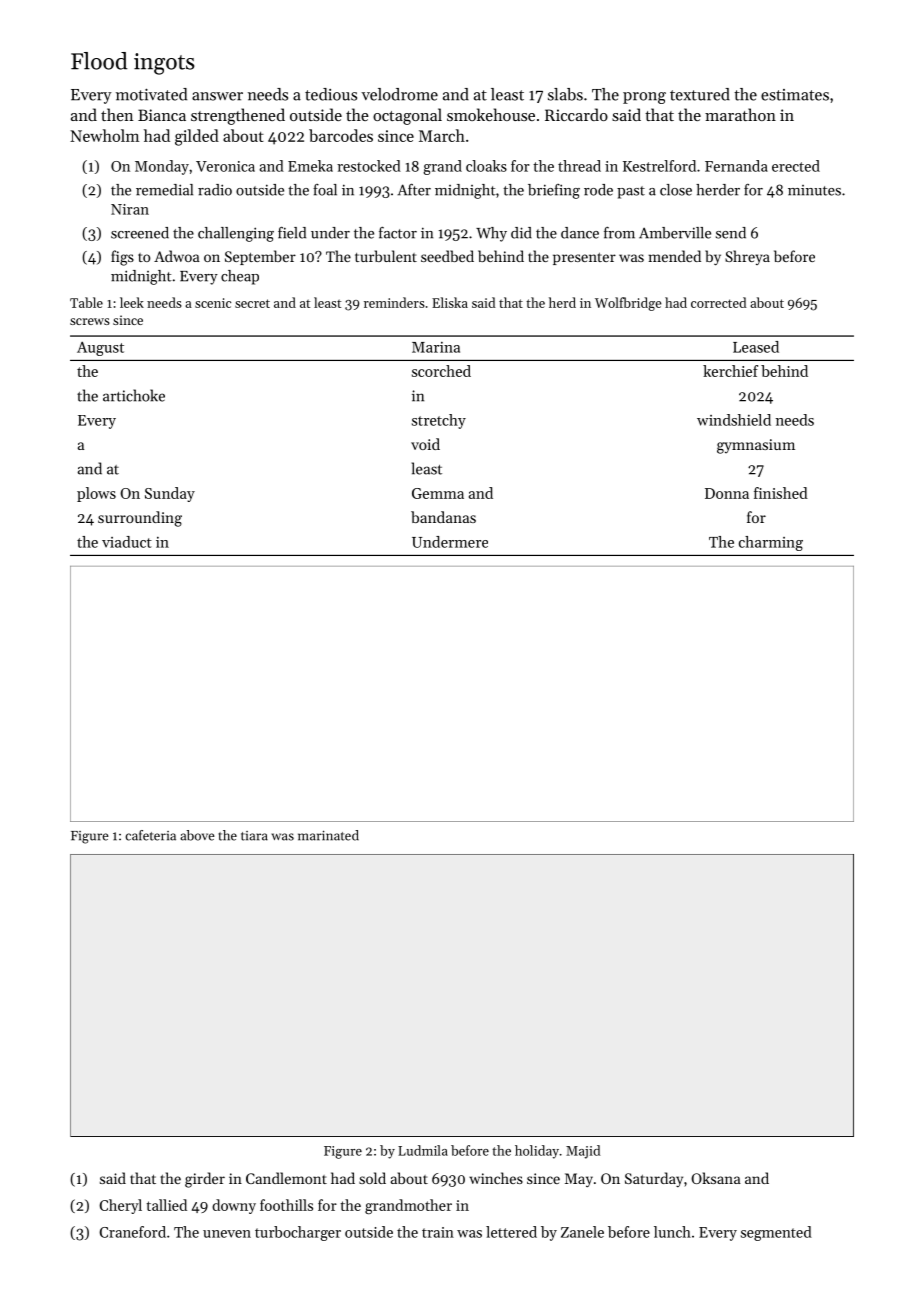  Describe the element at coordinates (122, 258) in the image. I see `figs` at that location.
